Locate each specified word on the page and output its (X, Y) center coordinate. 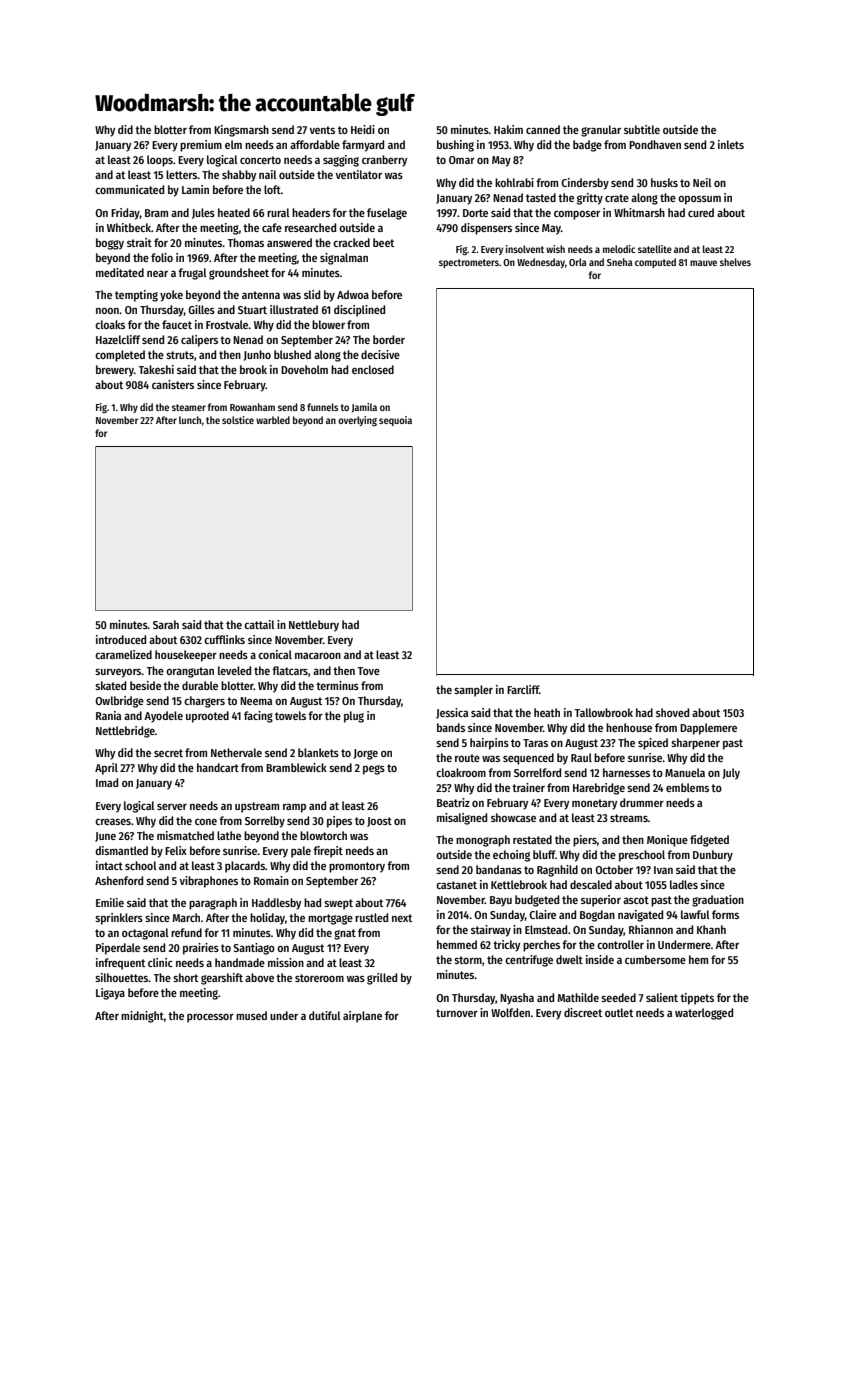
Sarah (166, 624)
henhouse (629, 727)
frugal (192, 274)
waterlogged (704, 1014)
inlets (731, 144)
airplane (362, 1017)
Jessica (452, 713)
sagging (341, 161)
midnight (142, 1017)
